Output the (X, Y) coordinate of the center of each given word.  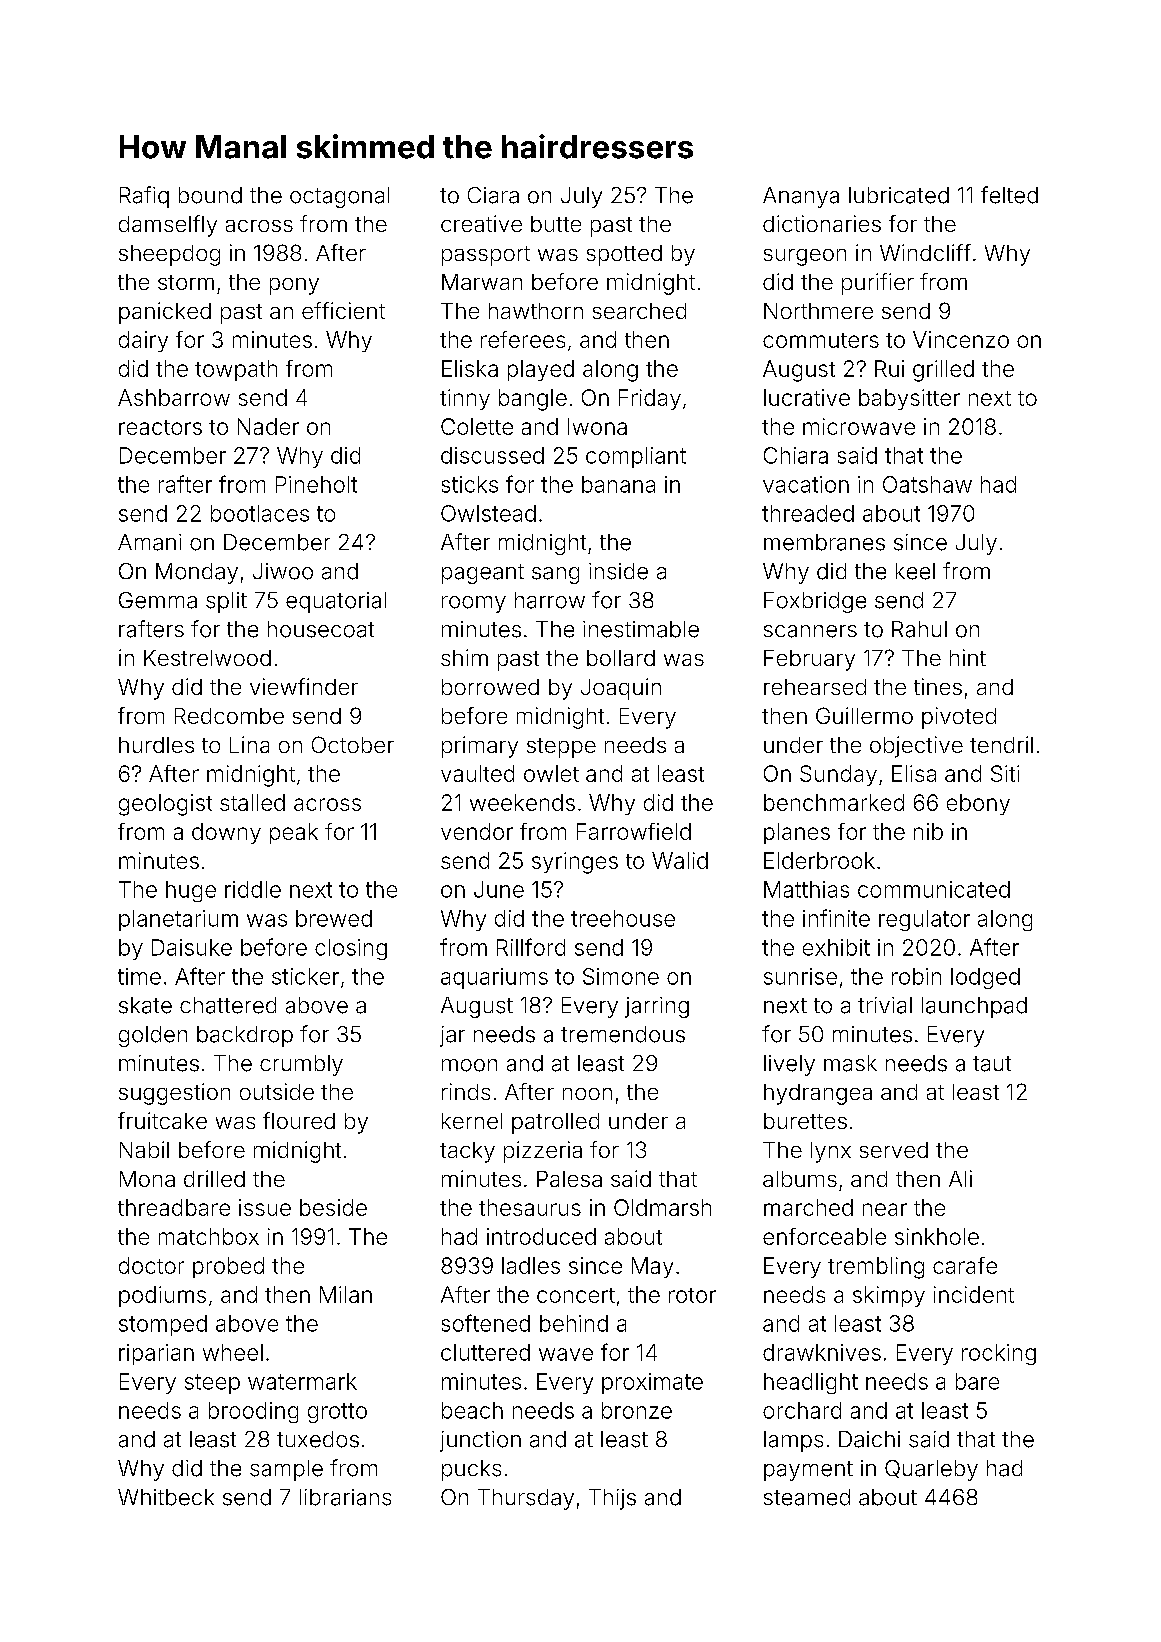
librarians (345, 1497)
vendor (477, 831)
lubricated (899, 195)
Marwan (482, 282)
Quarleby (931, 1470)
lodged (985, 978)
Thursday (526, 1499)
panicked (165, 313)
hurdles (156, 745)
